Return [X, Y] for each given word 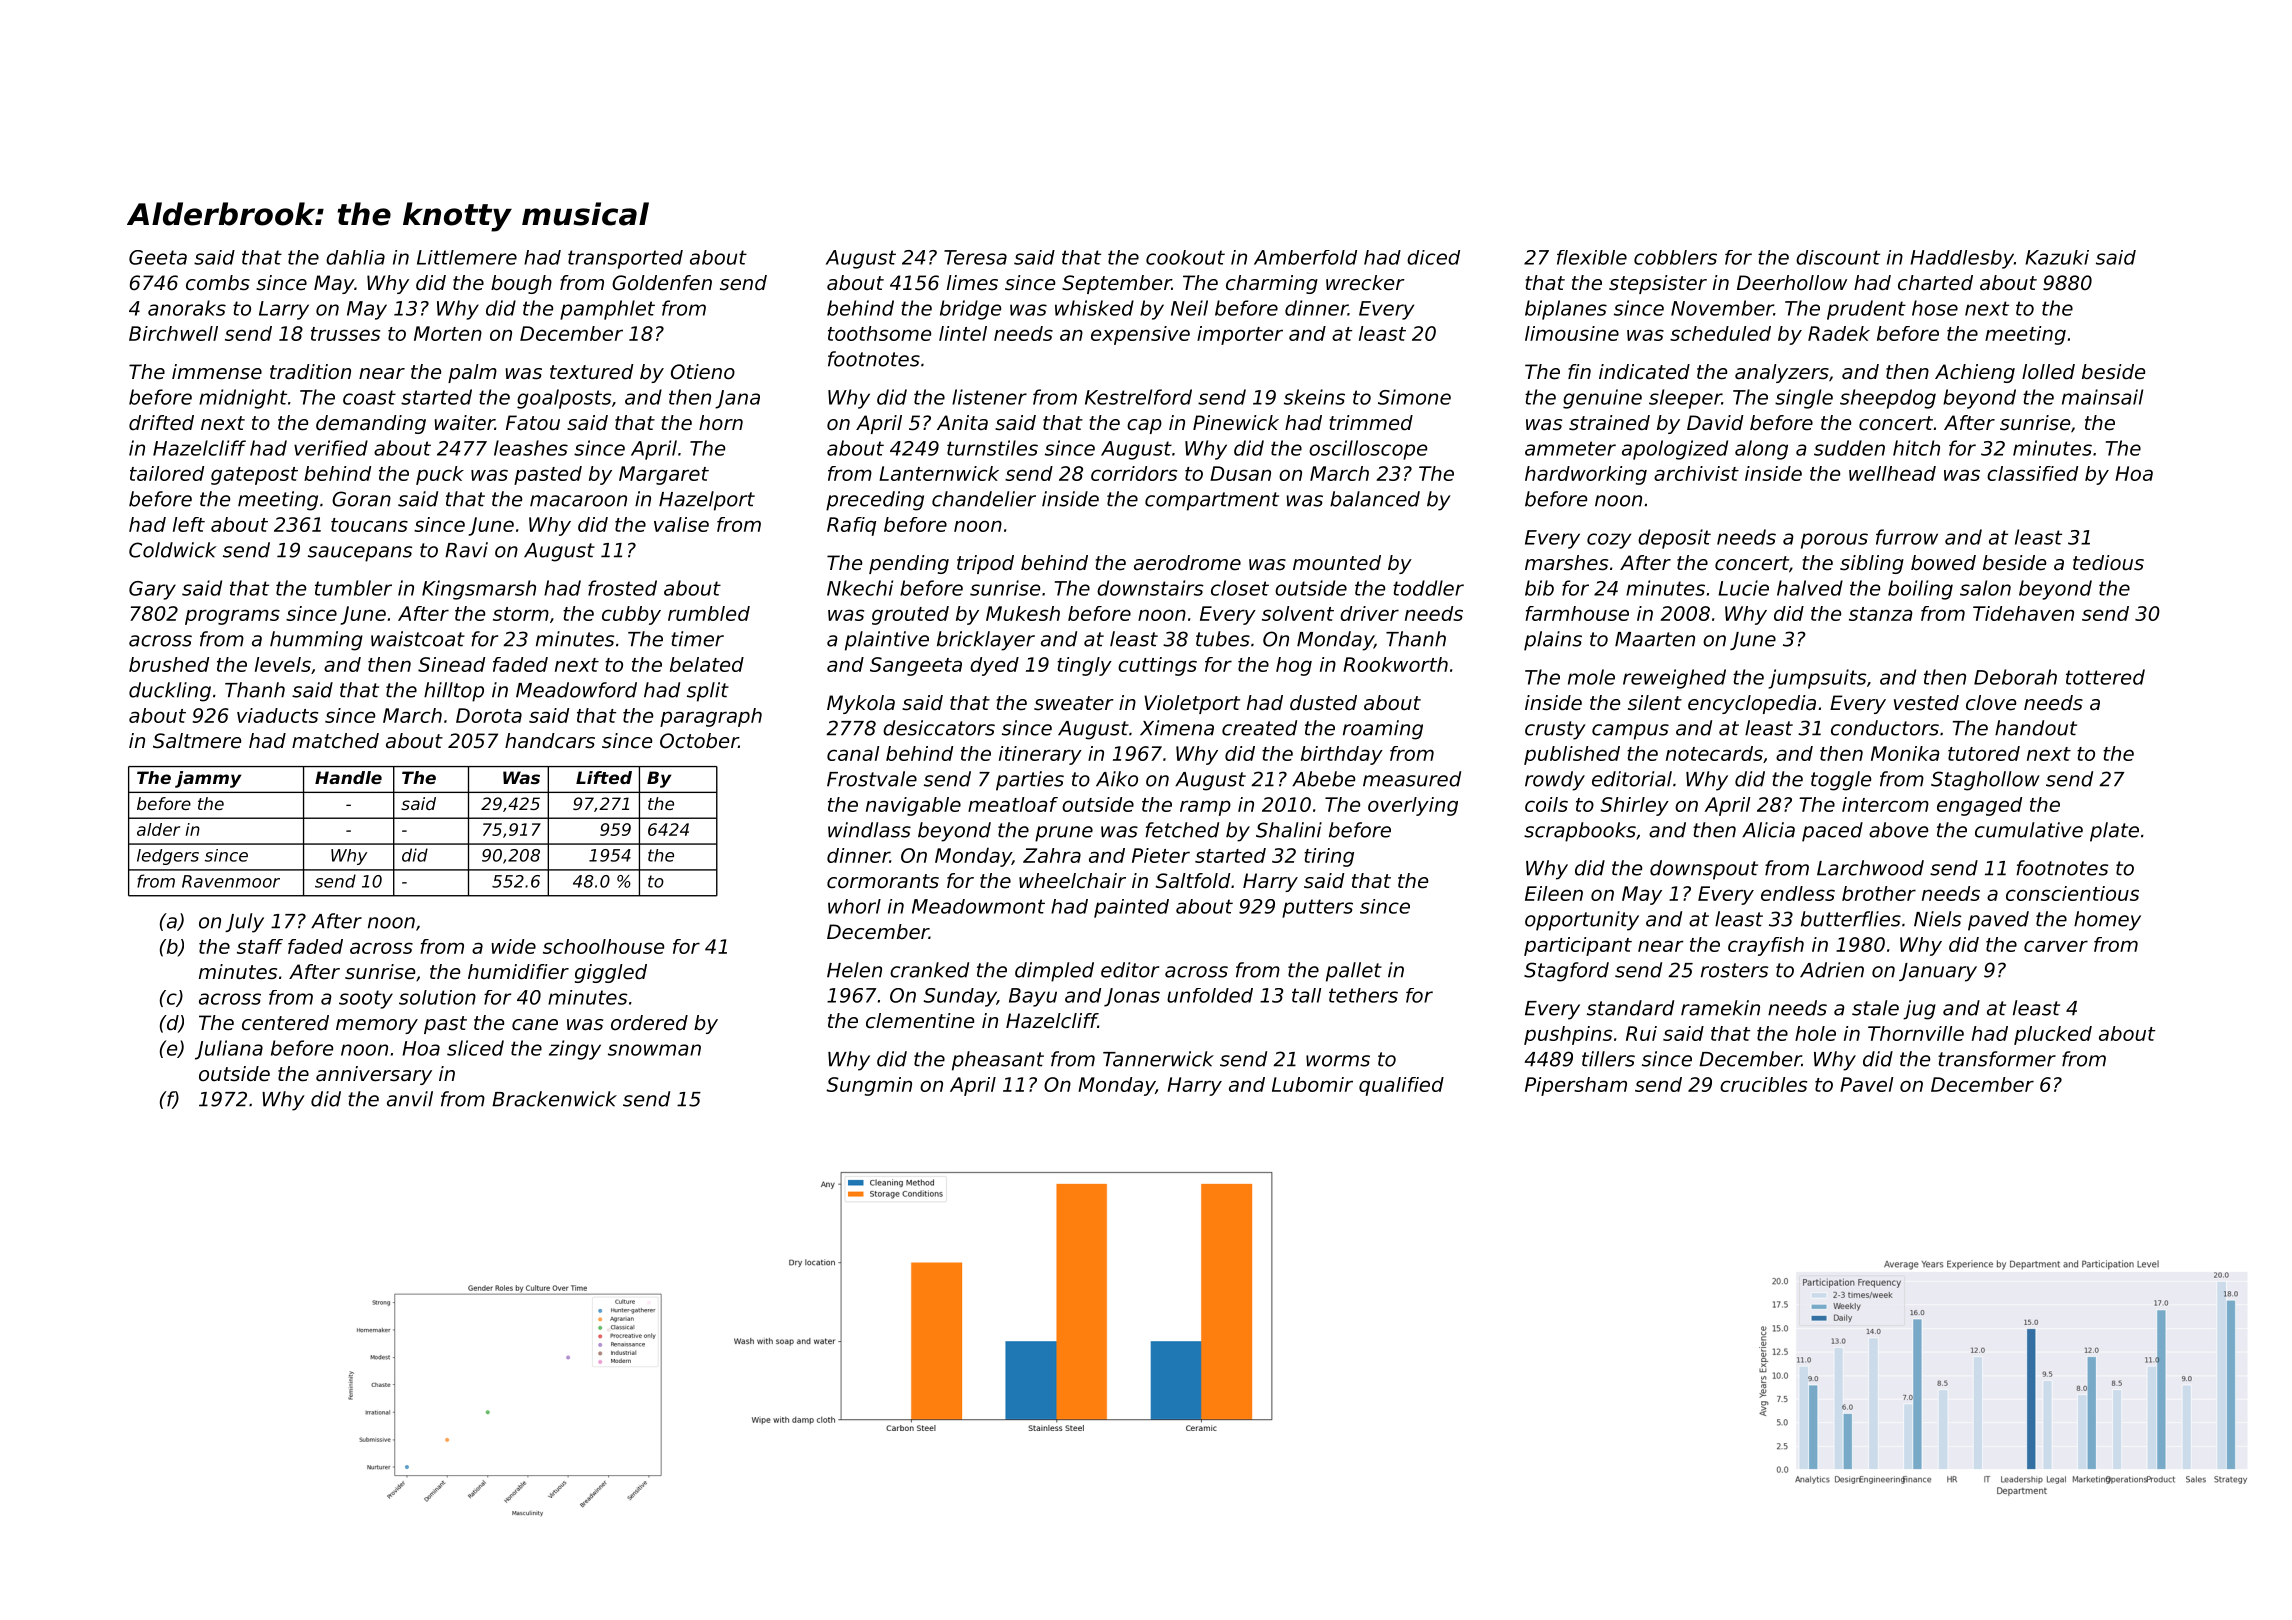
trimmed [1371, 423]
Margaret [664, 475]
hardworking [1586, 475]
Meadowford [576, 690]
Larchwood [1870, 868]
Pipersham [1576, 1086]
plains [1553, 641]
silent [1655, 703]
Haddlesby [1962, 259]
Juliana [229, 1050]
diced [1433, 257]
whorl [854, 906]
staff [260, 946]
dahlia [355, 257]
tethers [1363, 995]
